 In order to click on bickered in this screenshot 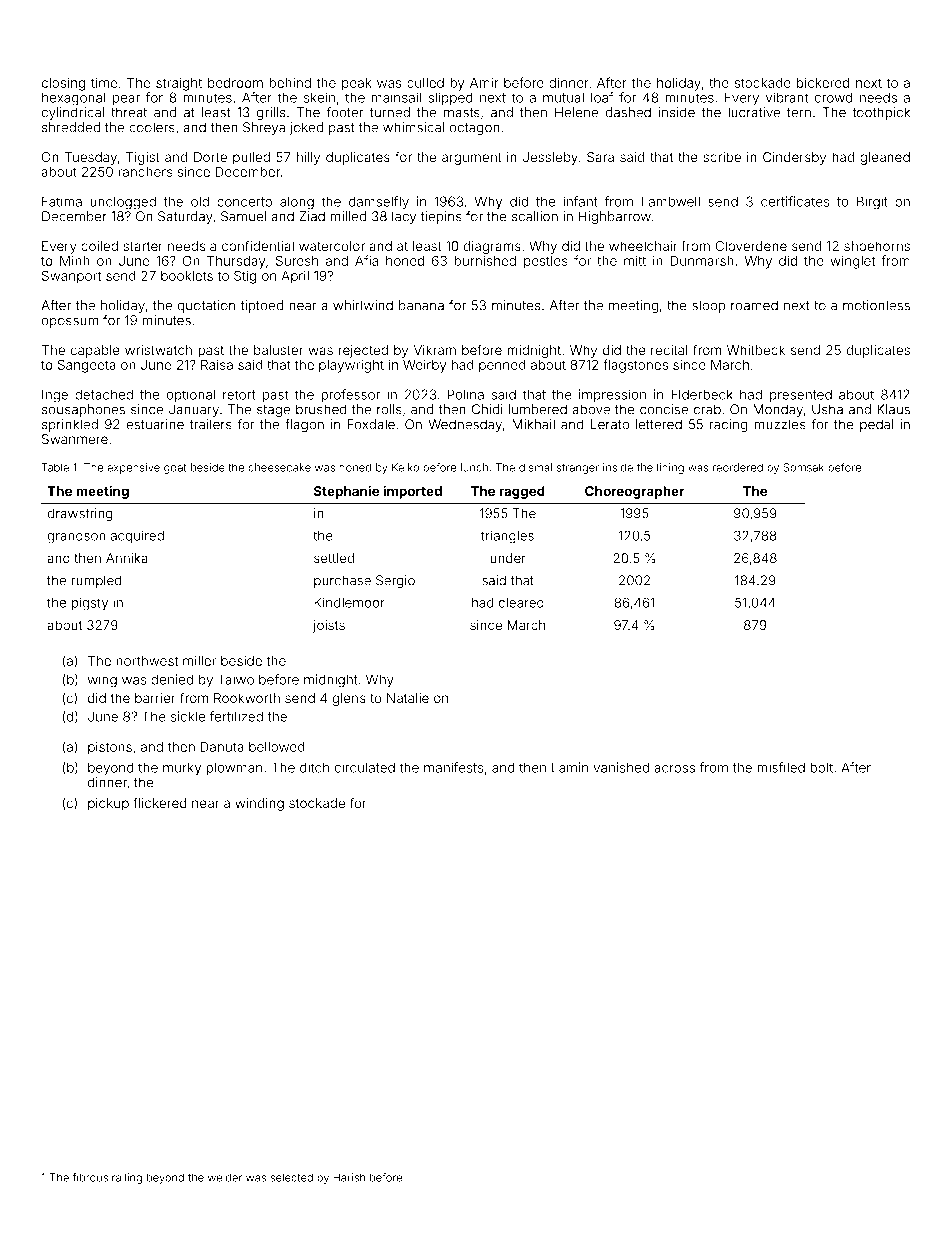, I will do `click(823, 82)`.
